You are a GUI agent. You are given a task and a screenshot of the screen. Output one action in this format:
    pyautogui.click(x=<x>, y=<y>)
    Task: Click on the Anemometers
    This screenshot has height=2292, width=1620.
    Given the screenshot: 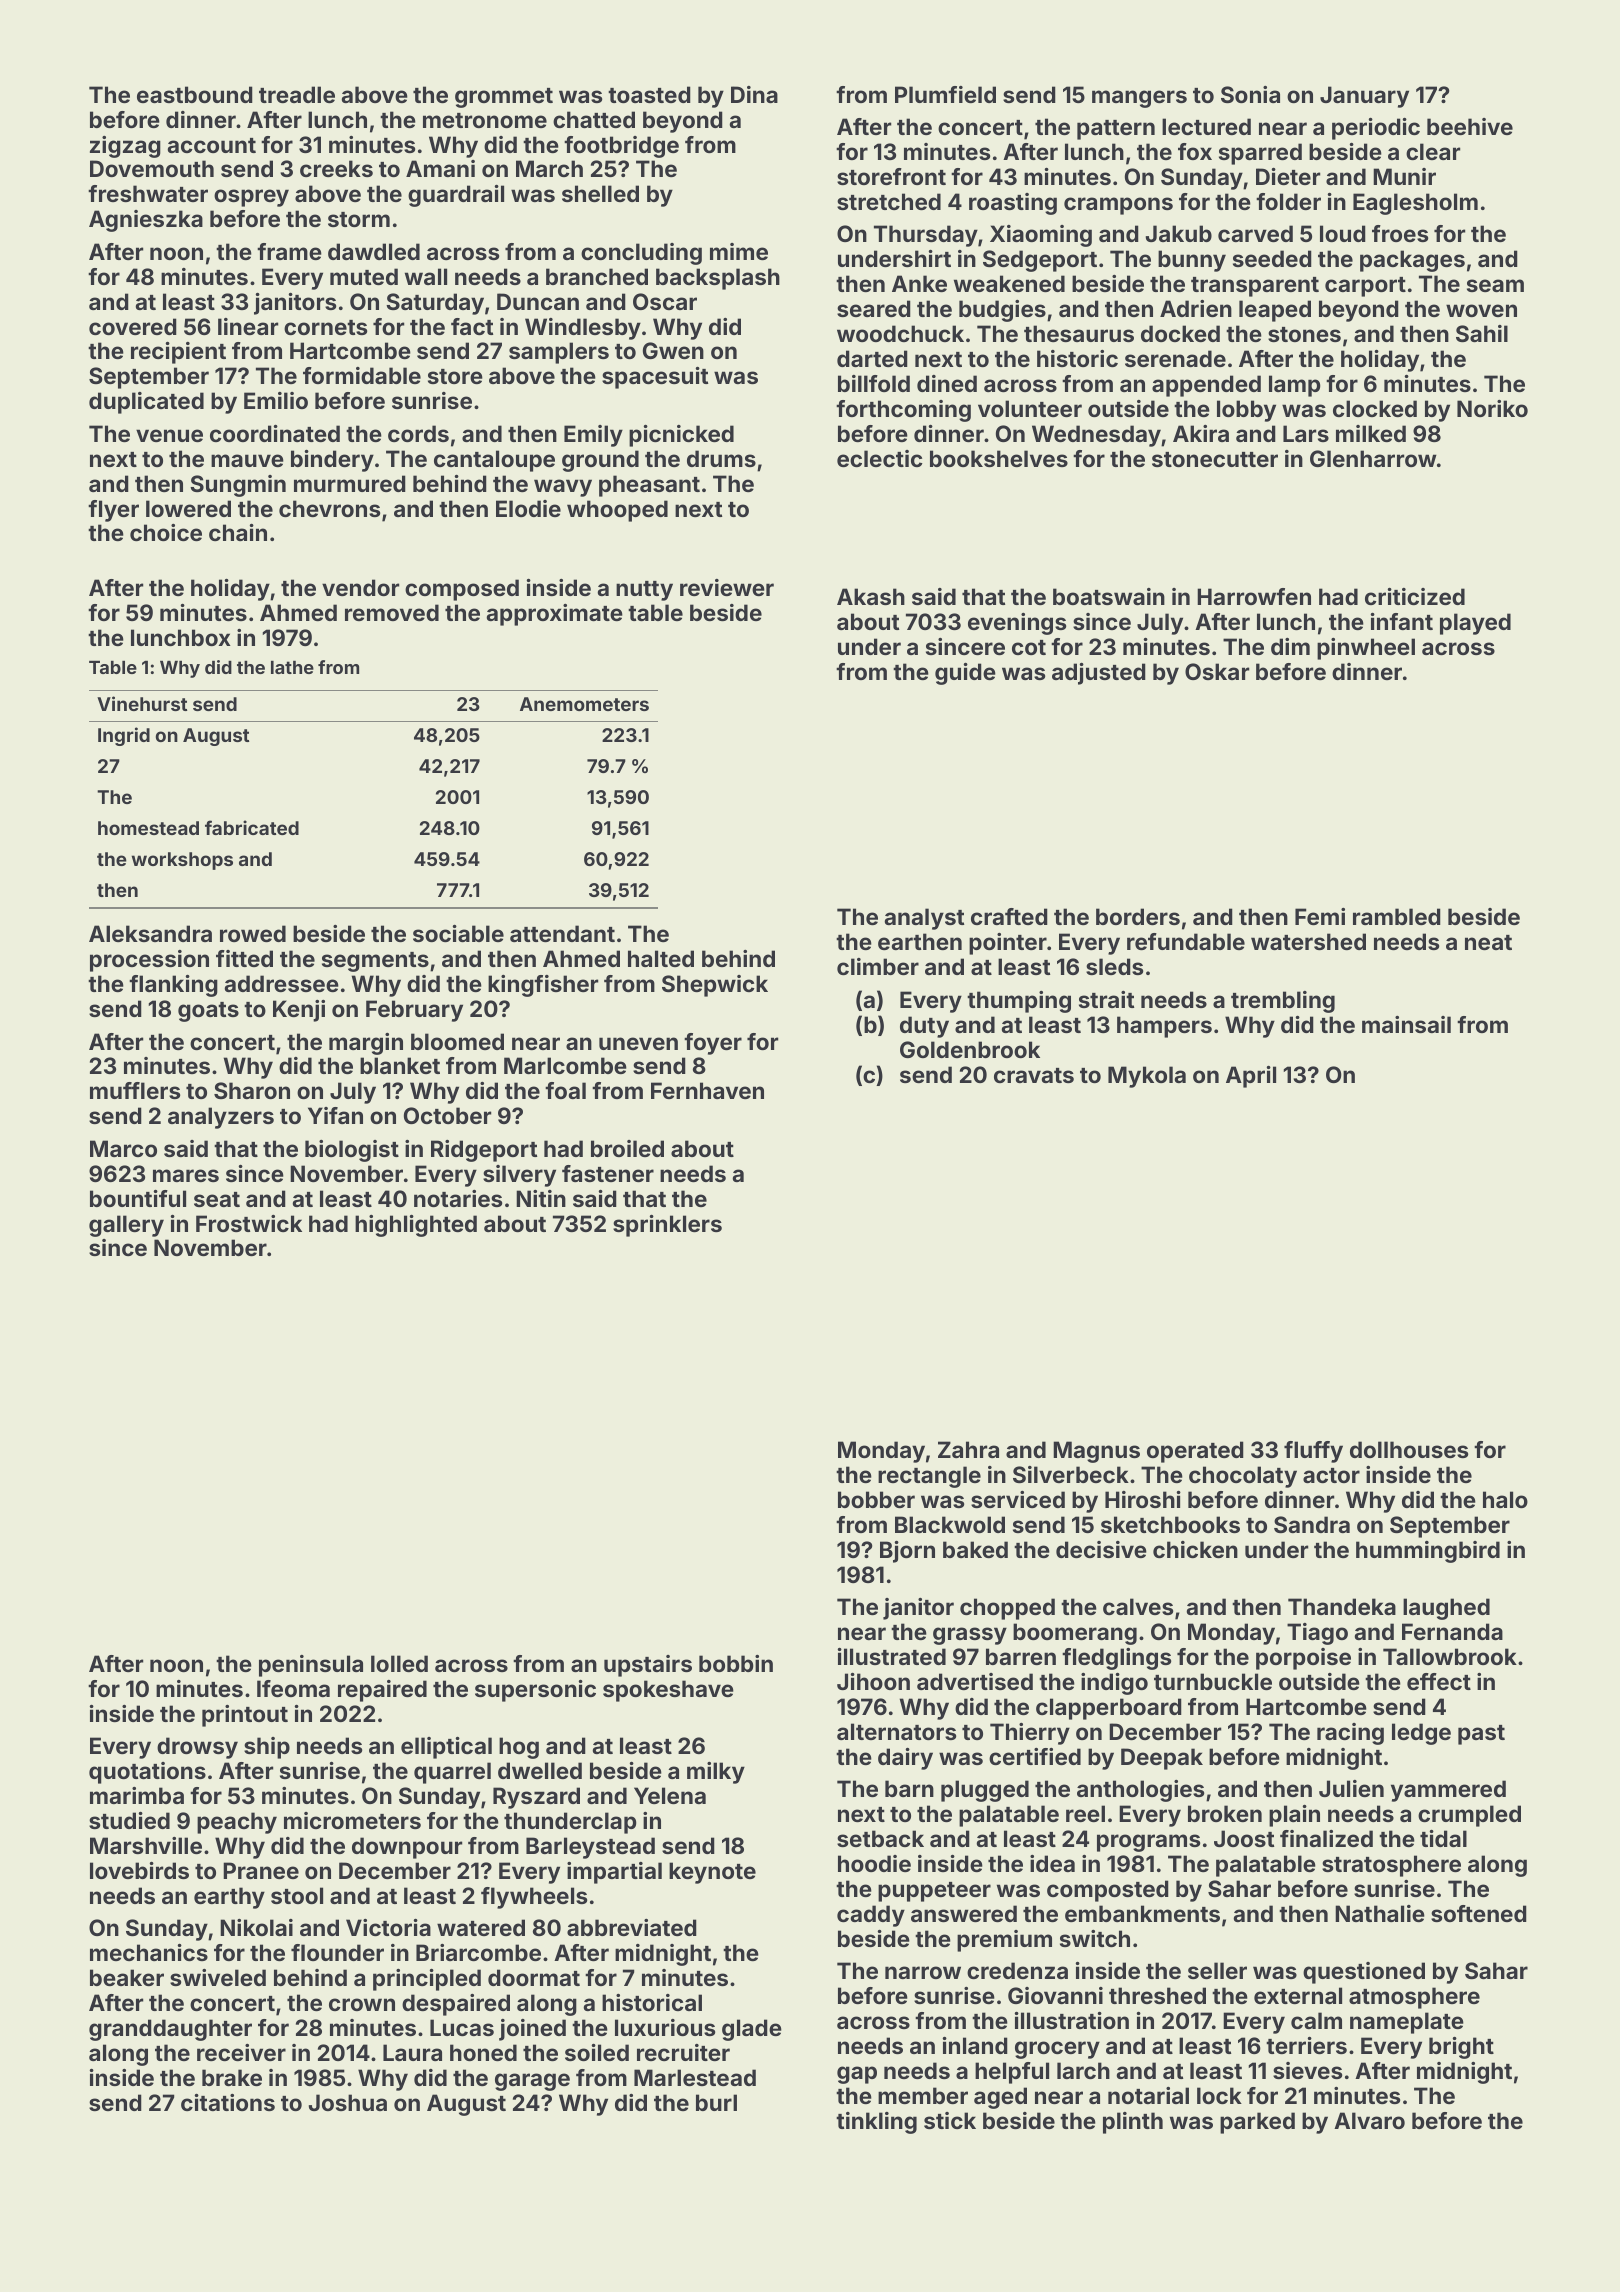 What is the action you would take?
    pyautogui.click(x=584, y=704)
